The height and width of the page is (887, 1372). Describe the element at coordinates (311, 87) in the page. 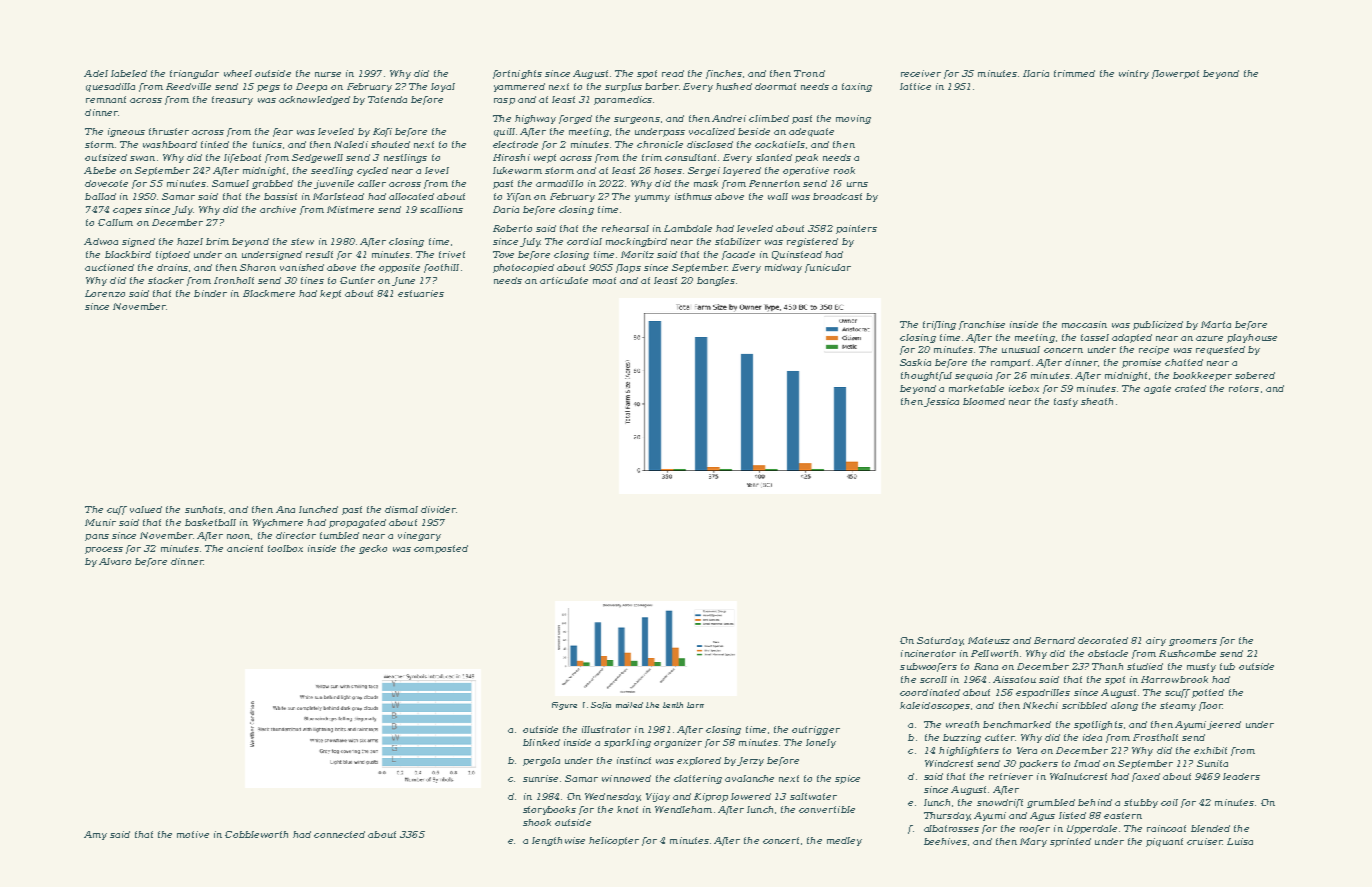

I see `Deepa` at that location.
